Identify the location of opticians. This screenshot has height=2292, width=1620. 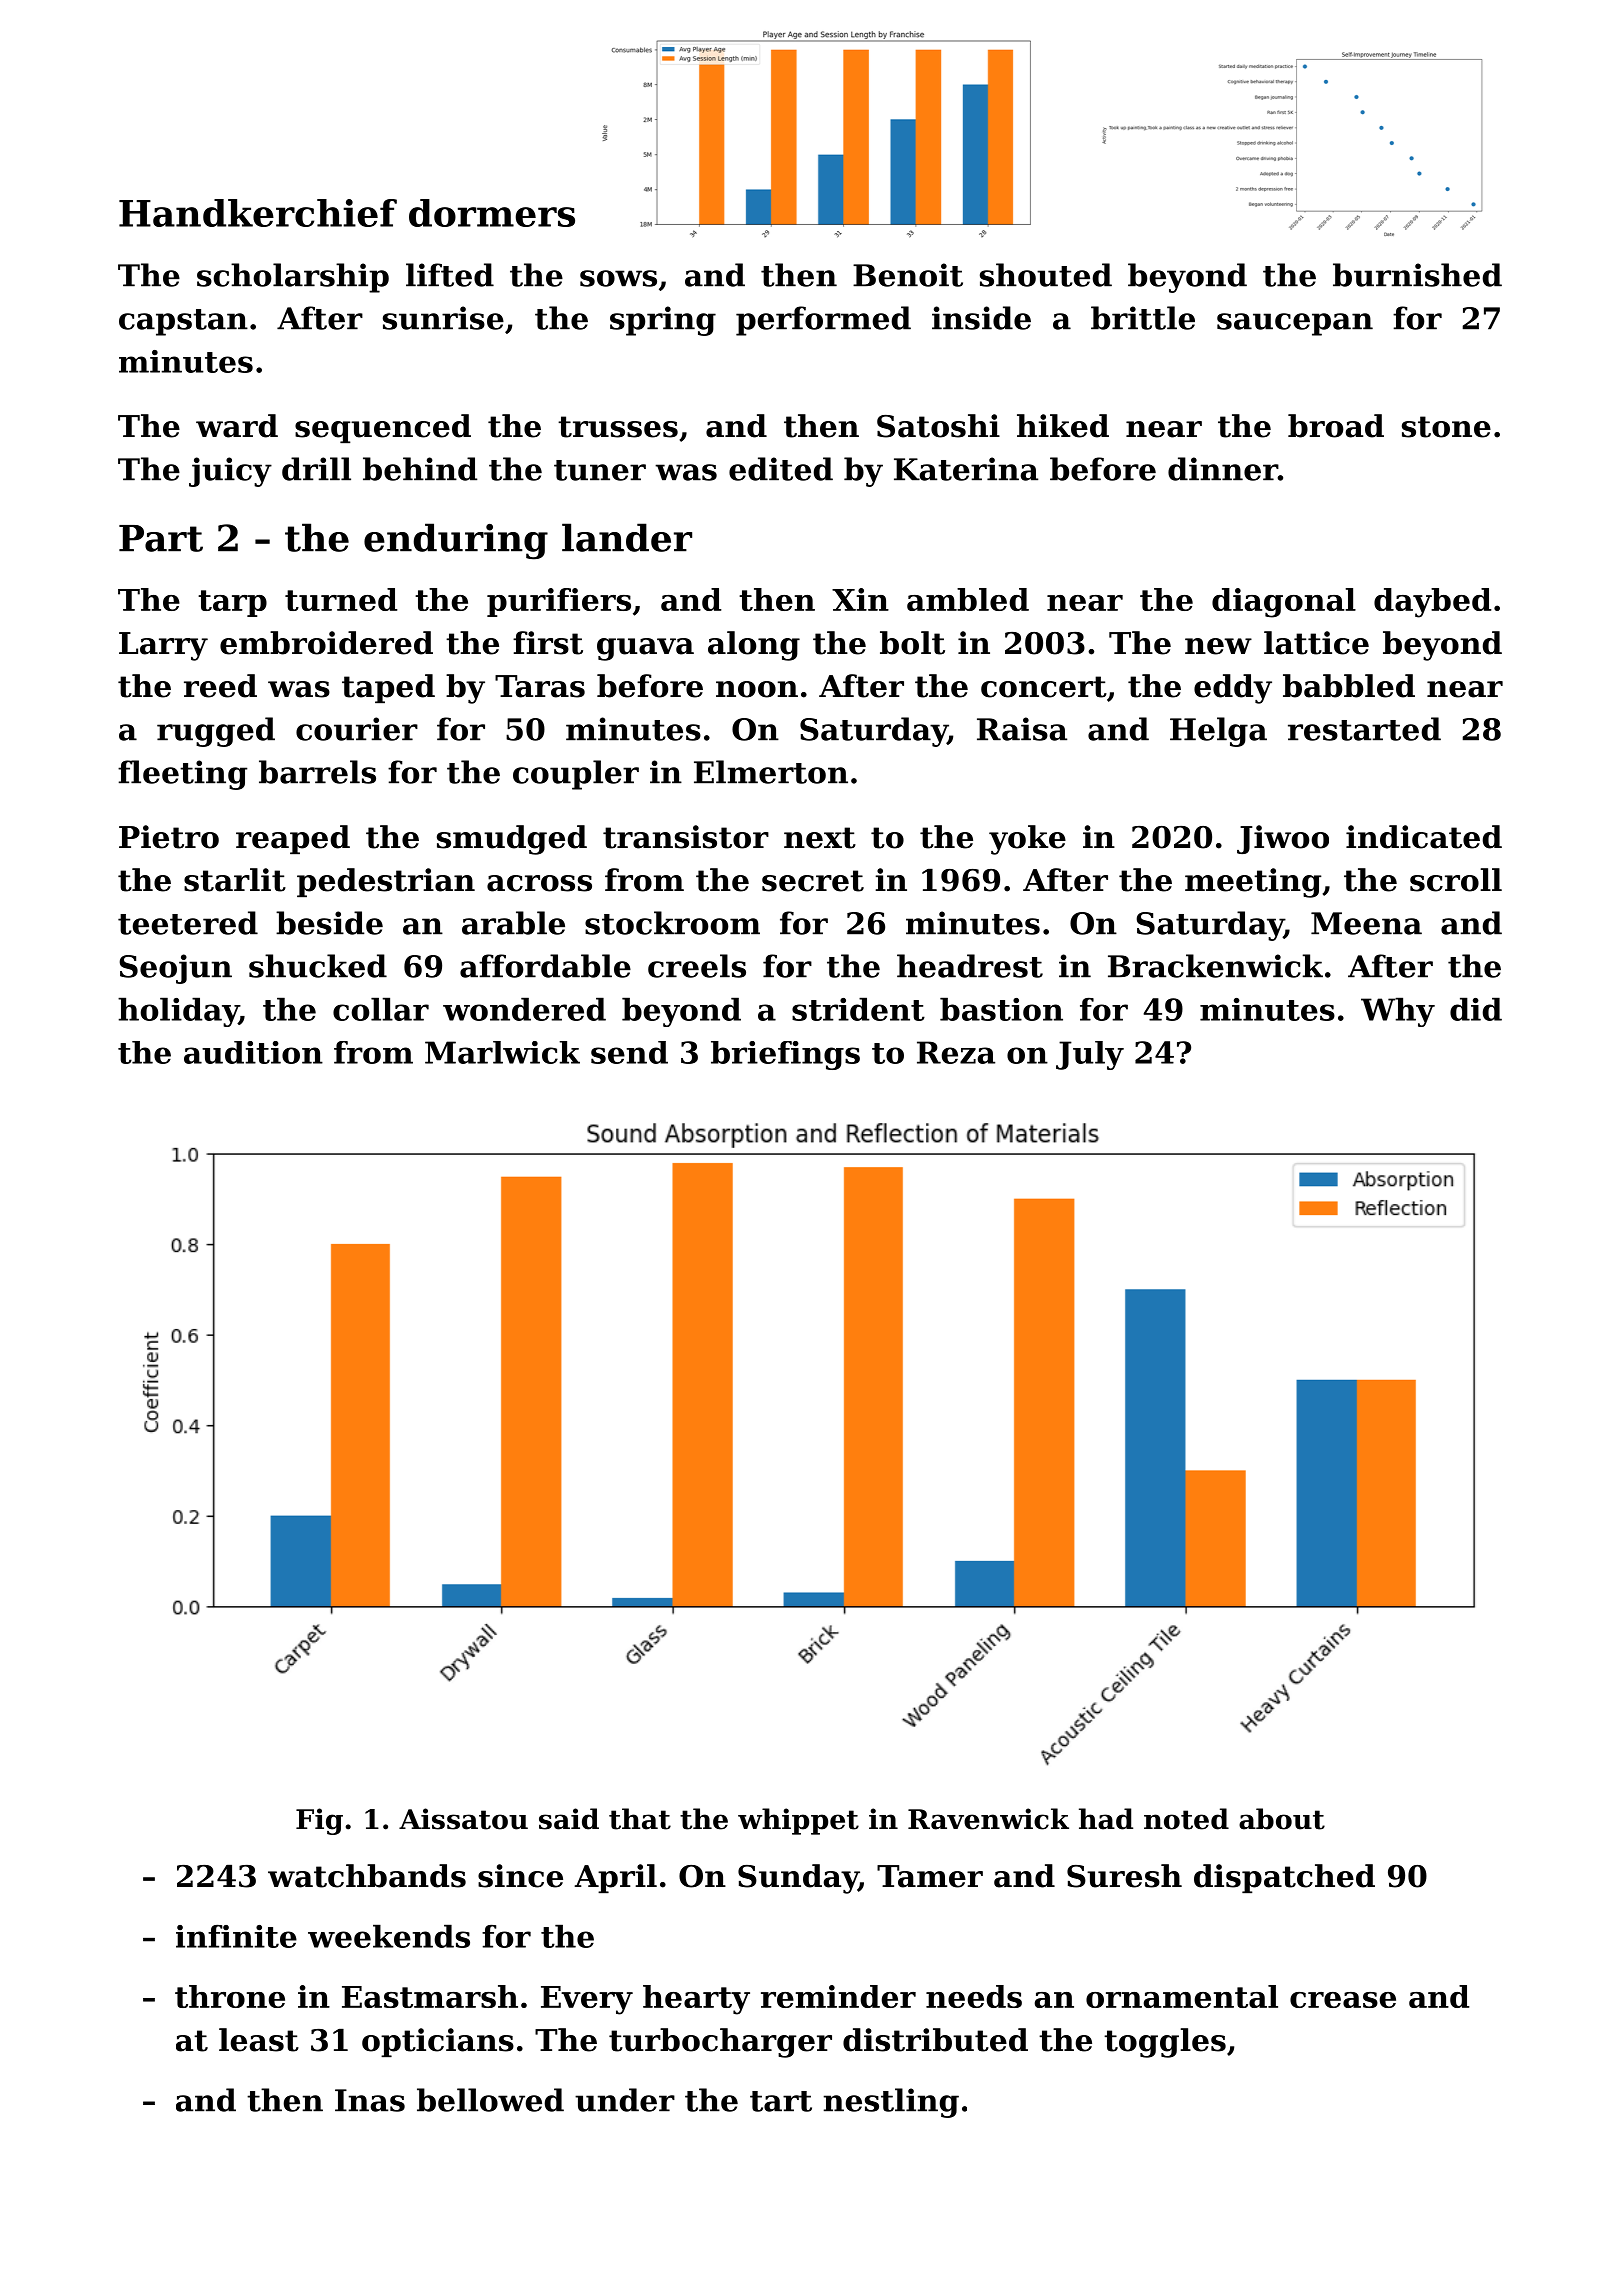
(438, 2042).
